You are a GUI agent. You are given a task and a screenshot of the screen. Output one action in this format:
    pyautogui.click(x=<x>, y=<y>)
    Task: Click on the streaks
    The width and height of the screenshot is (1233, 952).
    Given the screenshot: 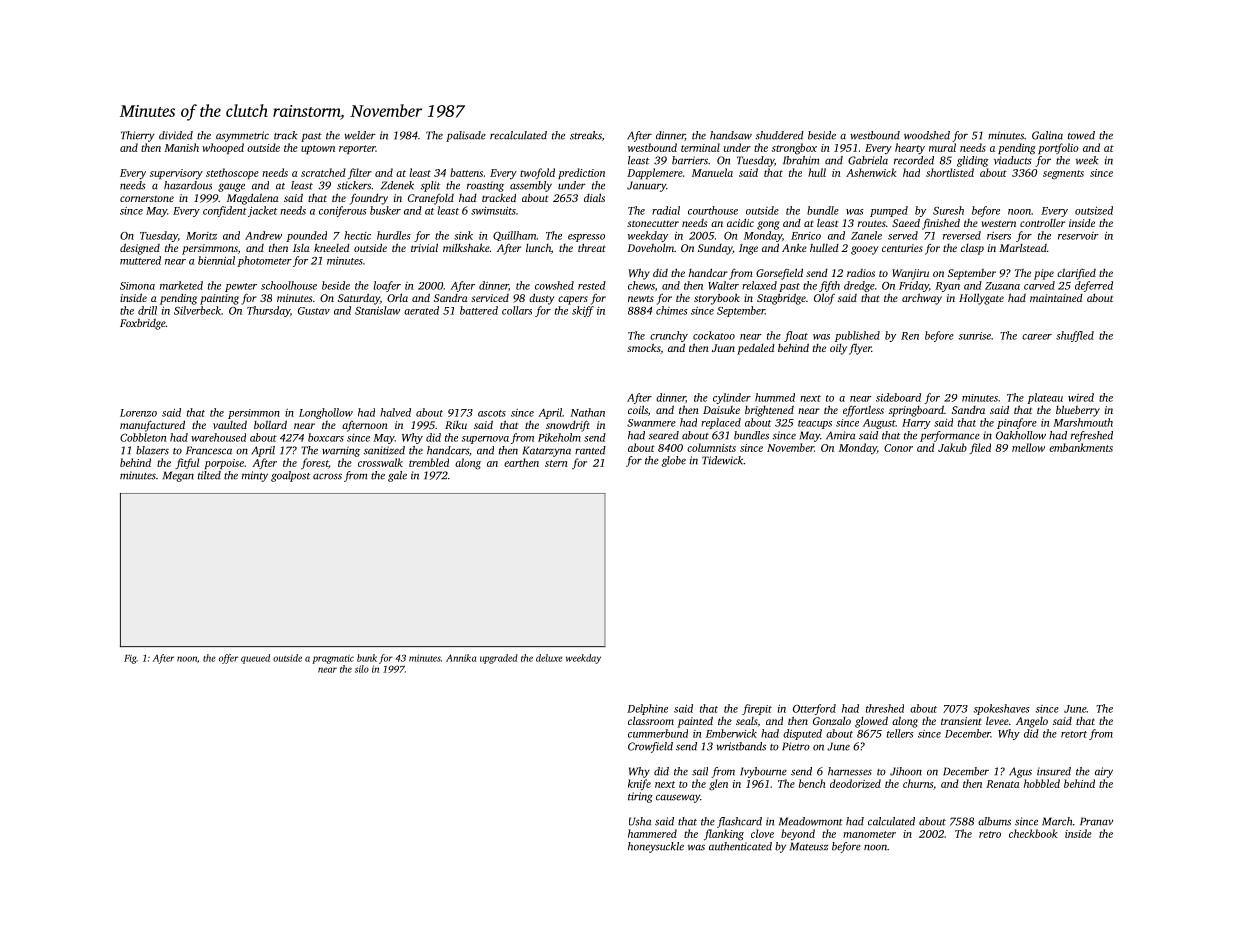 What is the action you would take?
    pyautogui.click(x=586, y=135)
